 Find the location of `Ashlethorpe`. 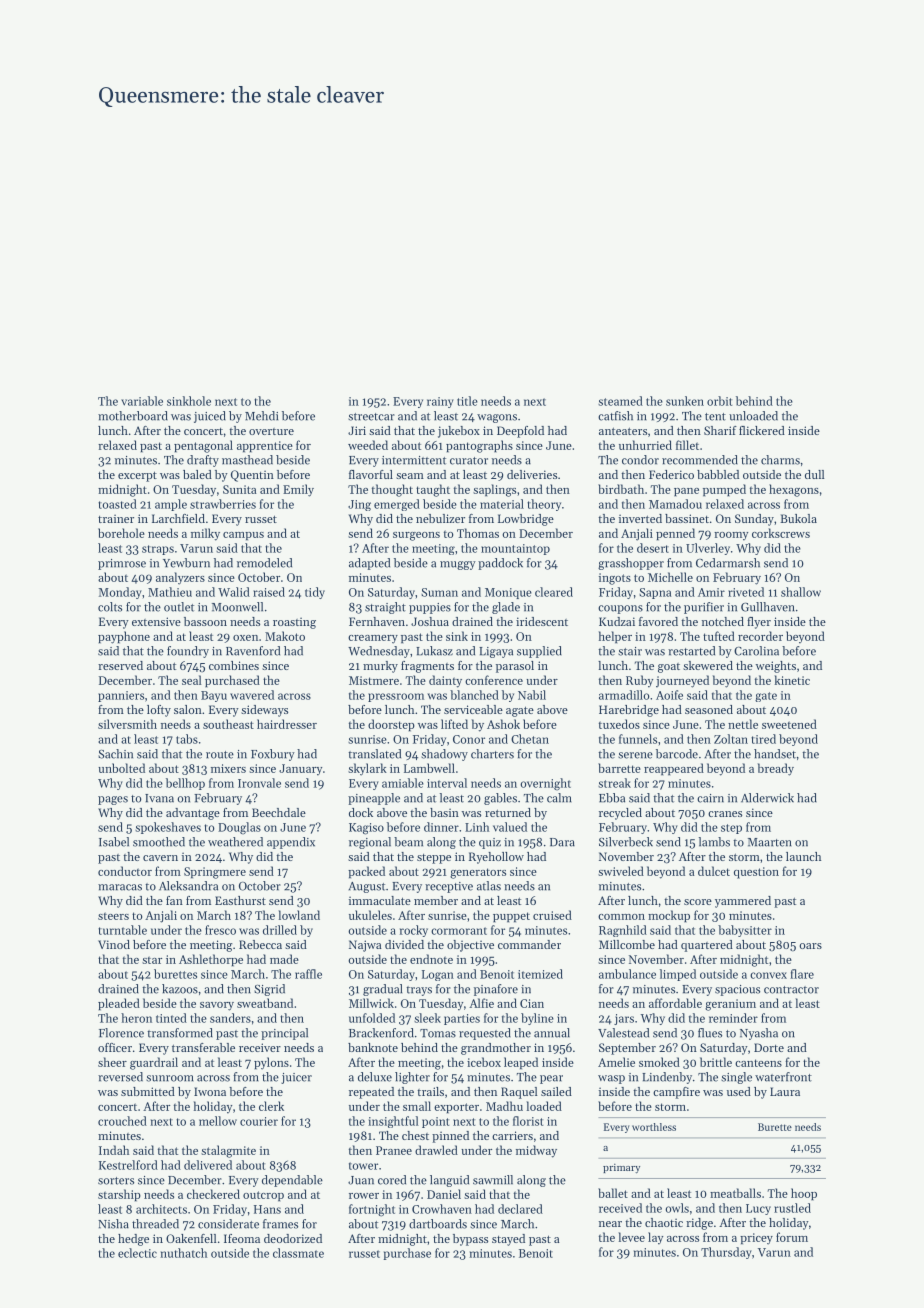

Ashlethorpe is located at coordinates (211, 960).
